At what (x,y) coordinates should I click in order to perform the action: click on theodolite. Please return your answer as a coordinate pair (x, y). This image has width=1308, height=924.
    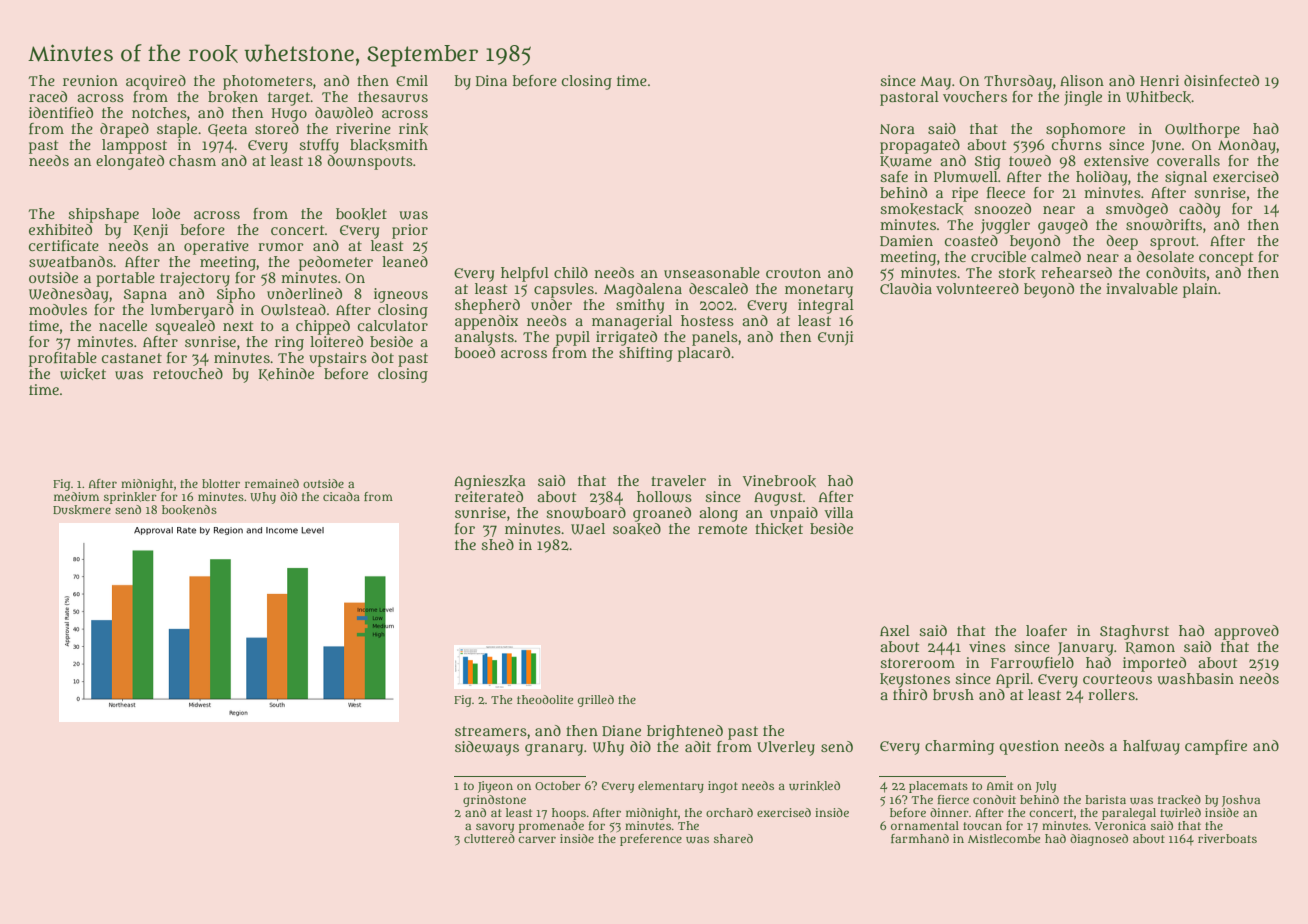
    Looking at the image, I should click on (545, 699).
